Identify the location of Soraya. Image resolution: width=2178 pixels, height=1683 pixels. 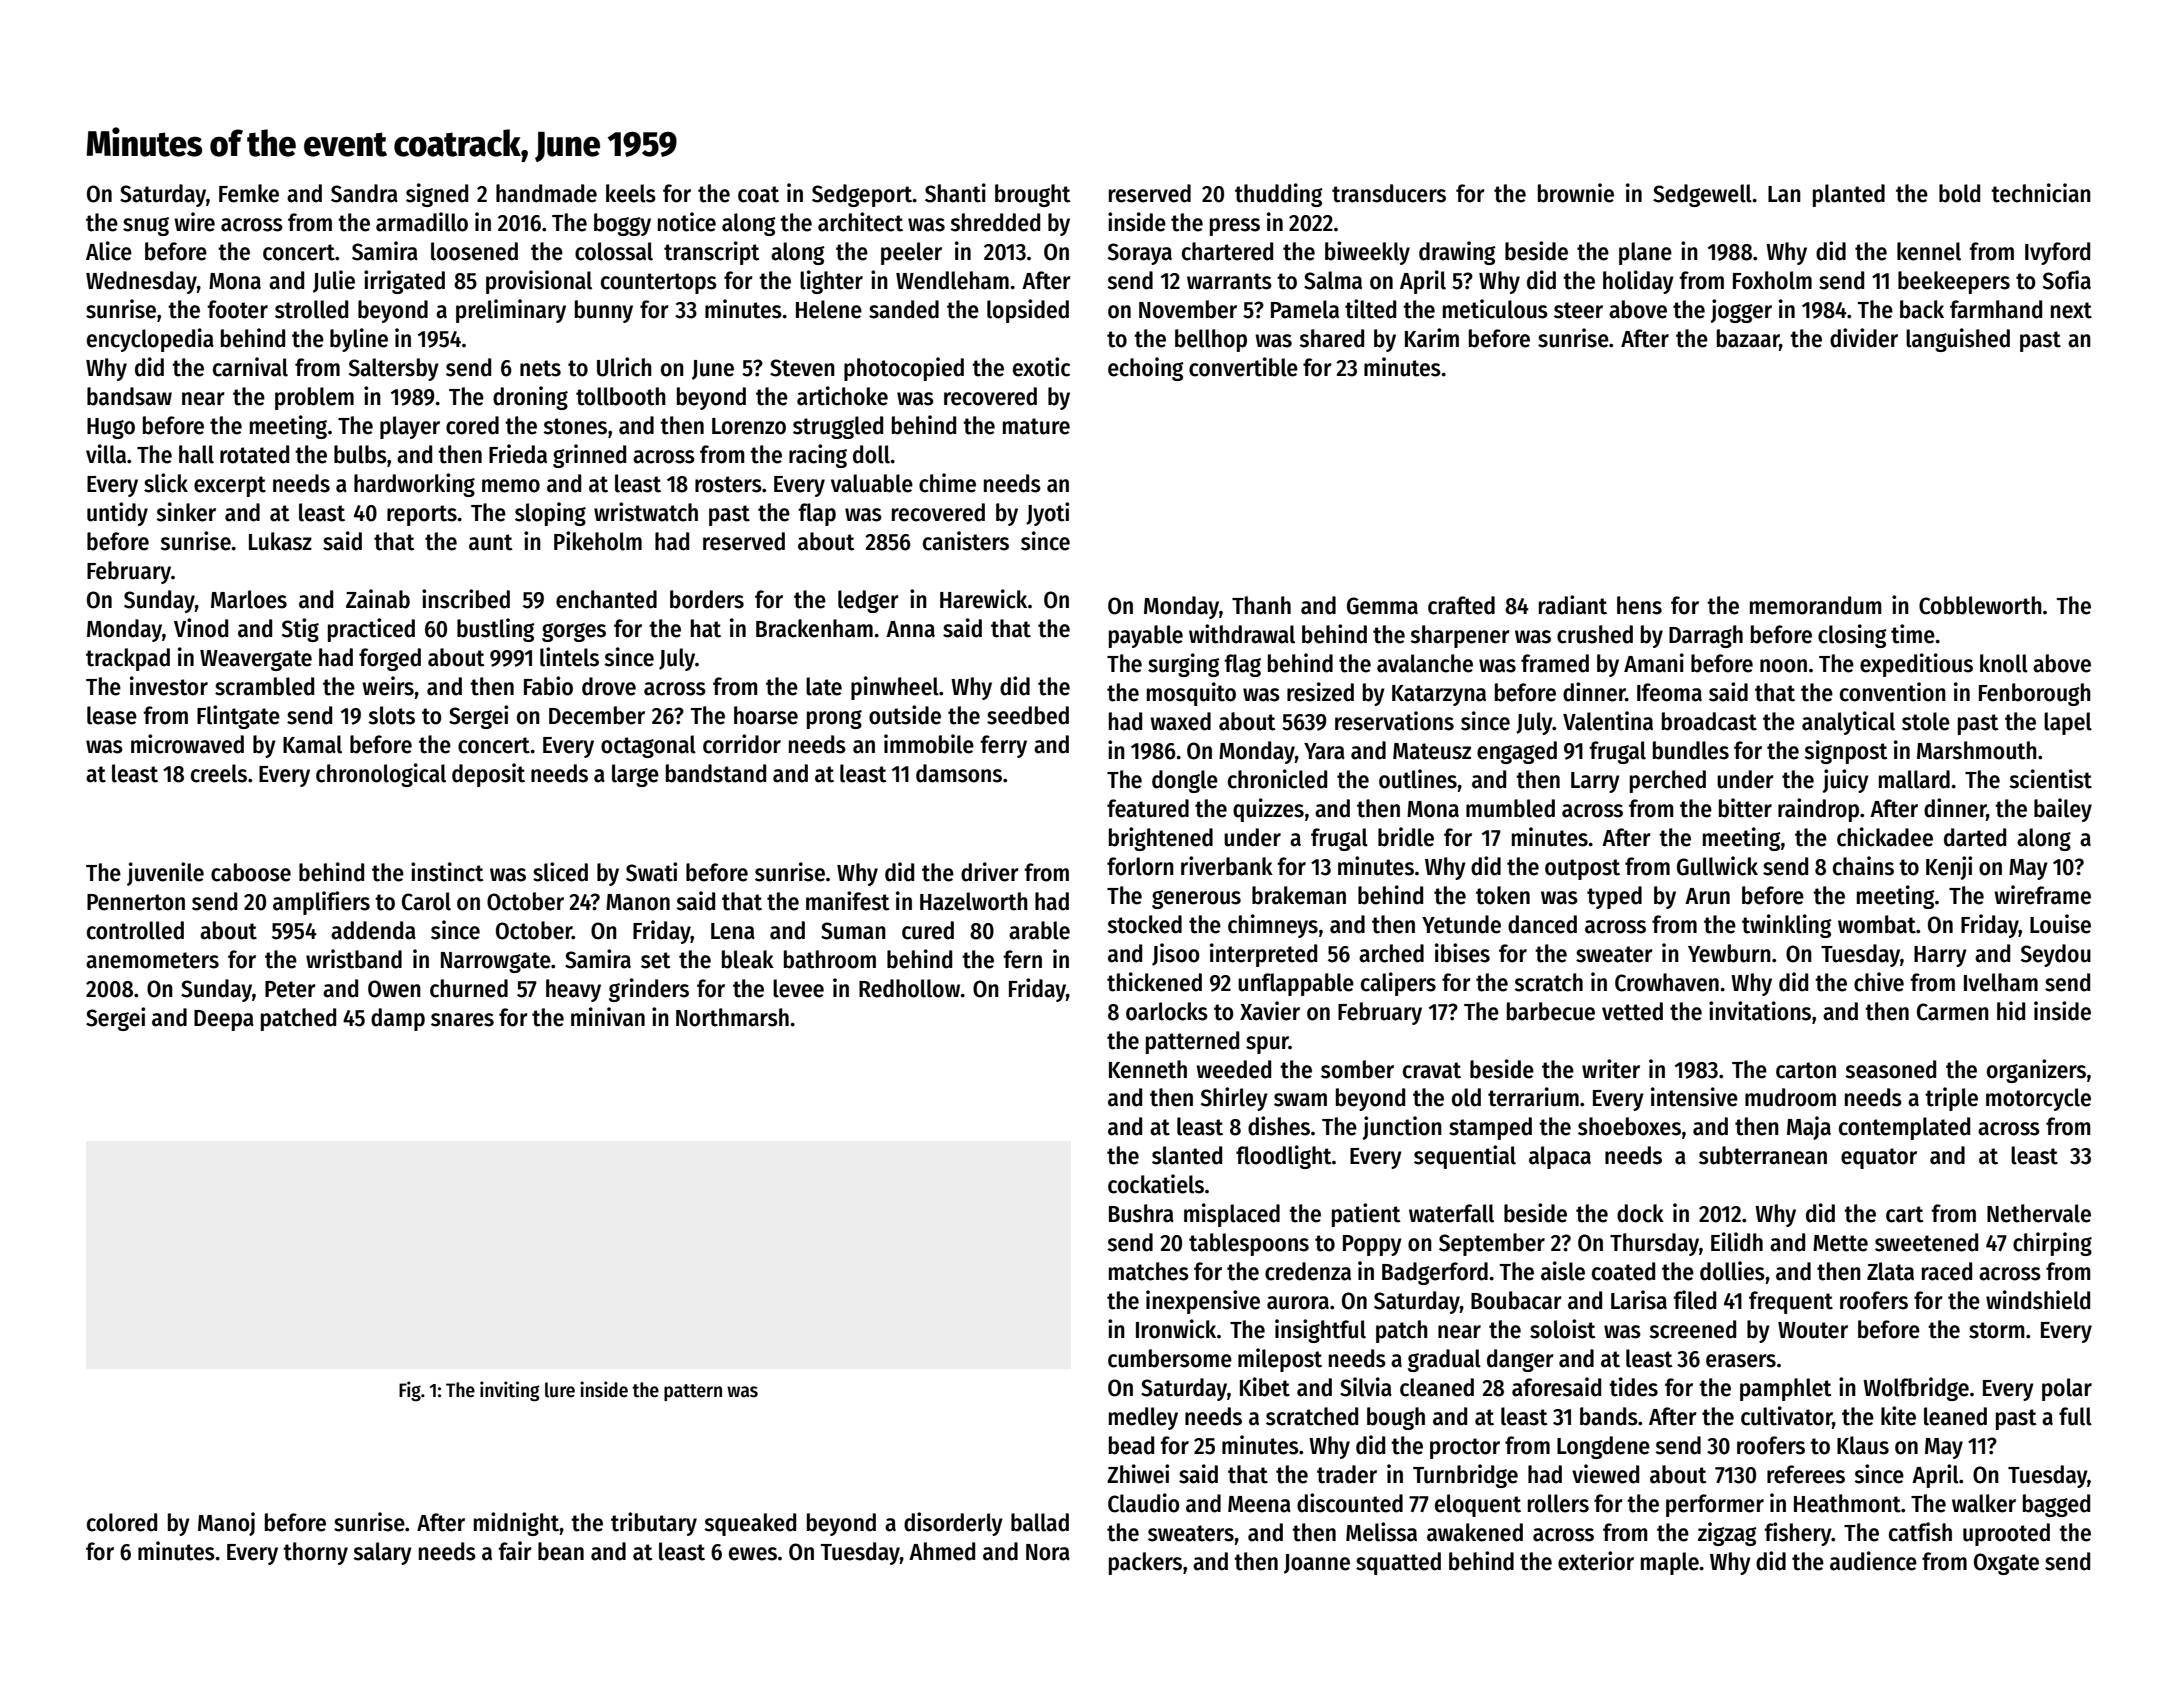
(1140, 254).
